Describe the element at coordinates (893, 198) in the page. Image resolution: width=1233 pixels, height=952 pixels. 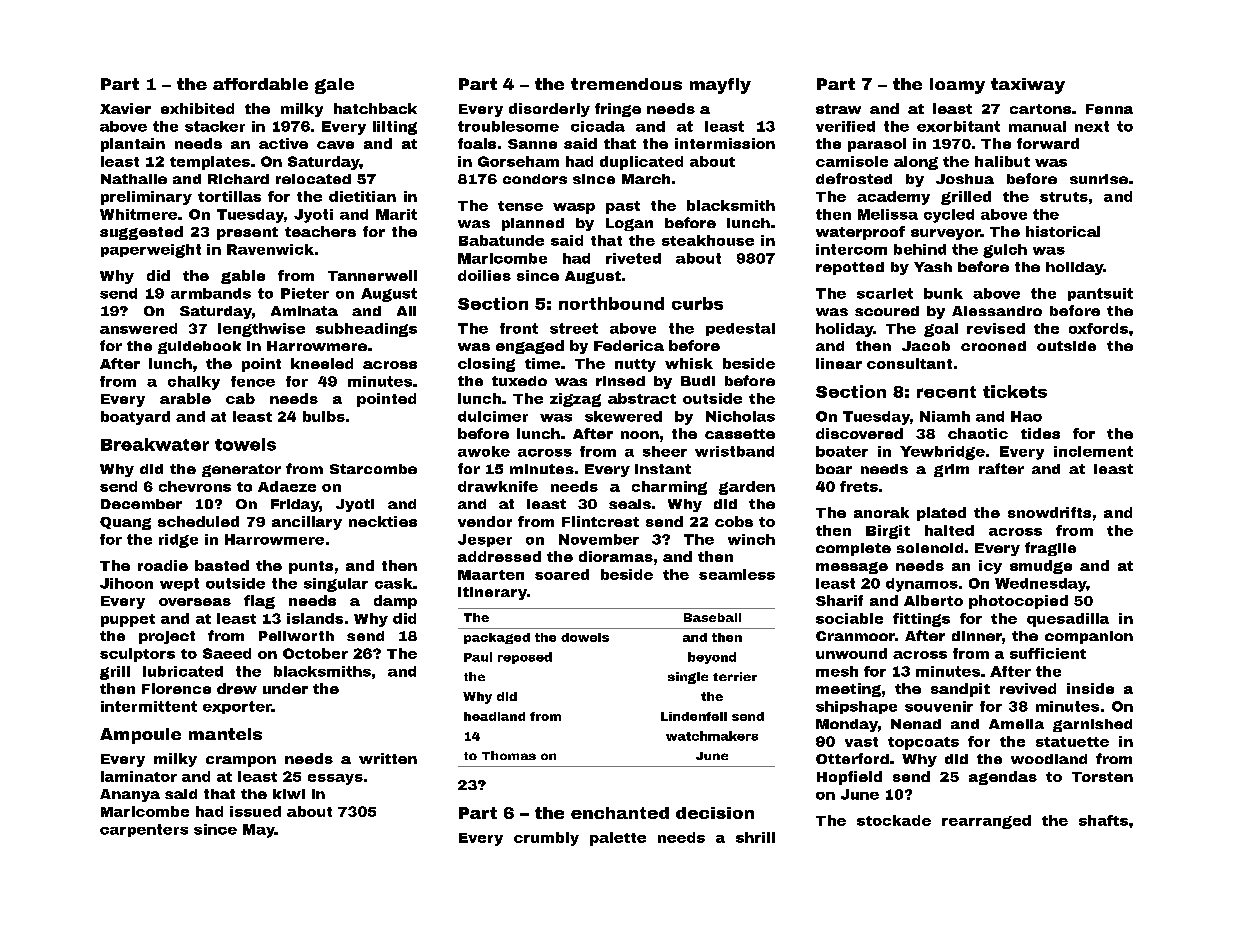
I see `academy` at that location.
